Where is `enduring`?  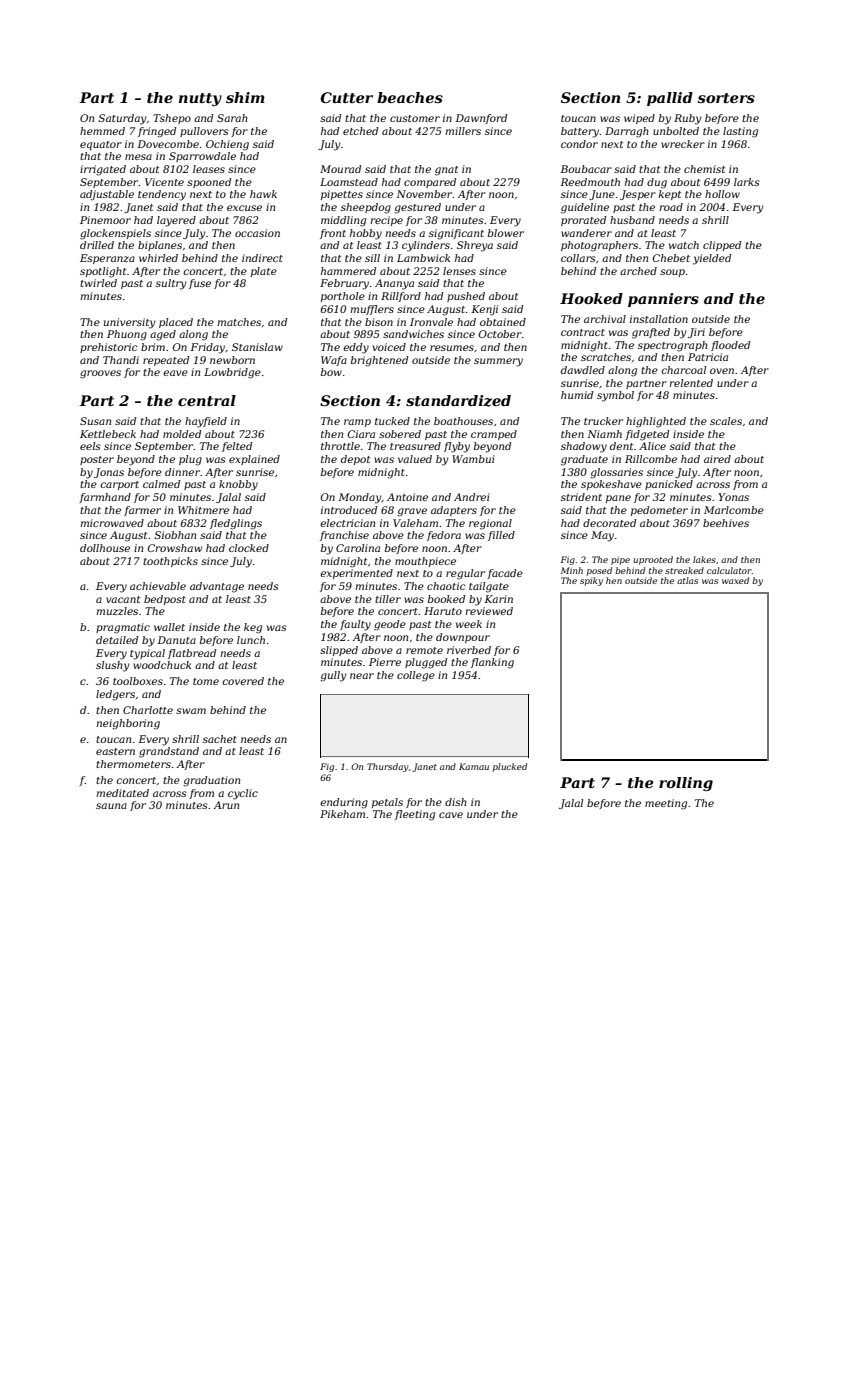
enduring is located at coordinates (344, 803).
